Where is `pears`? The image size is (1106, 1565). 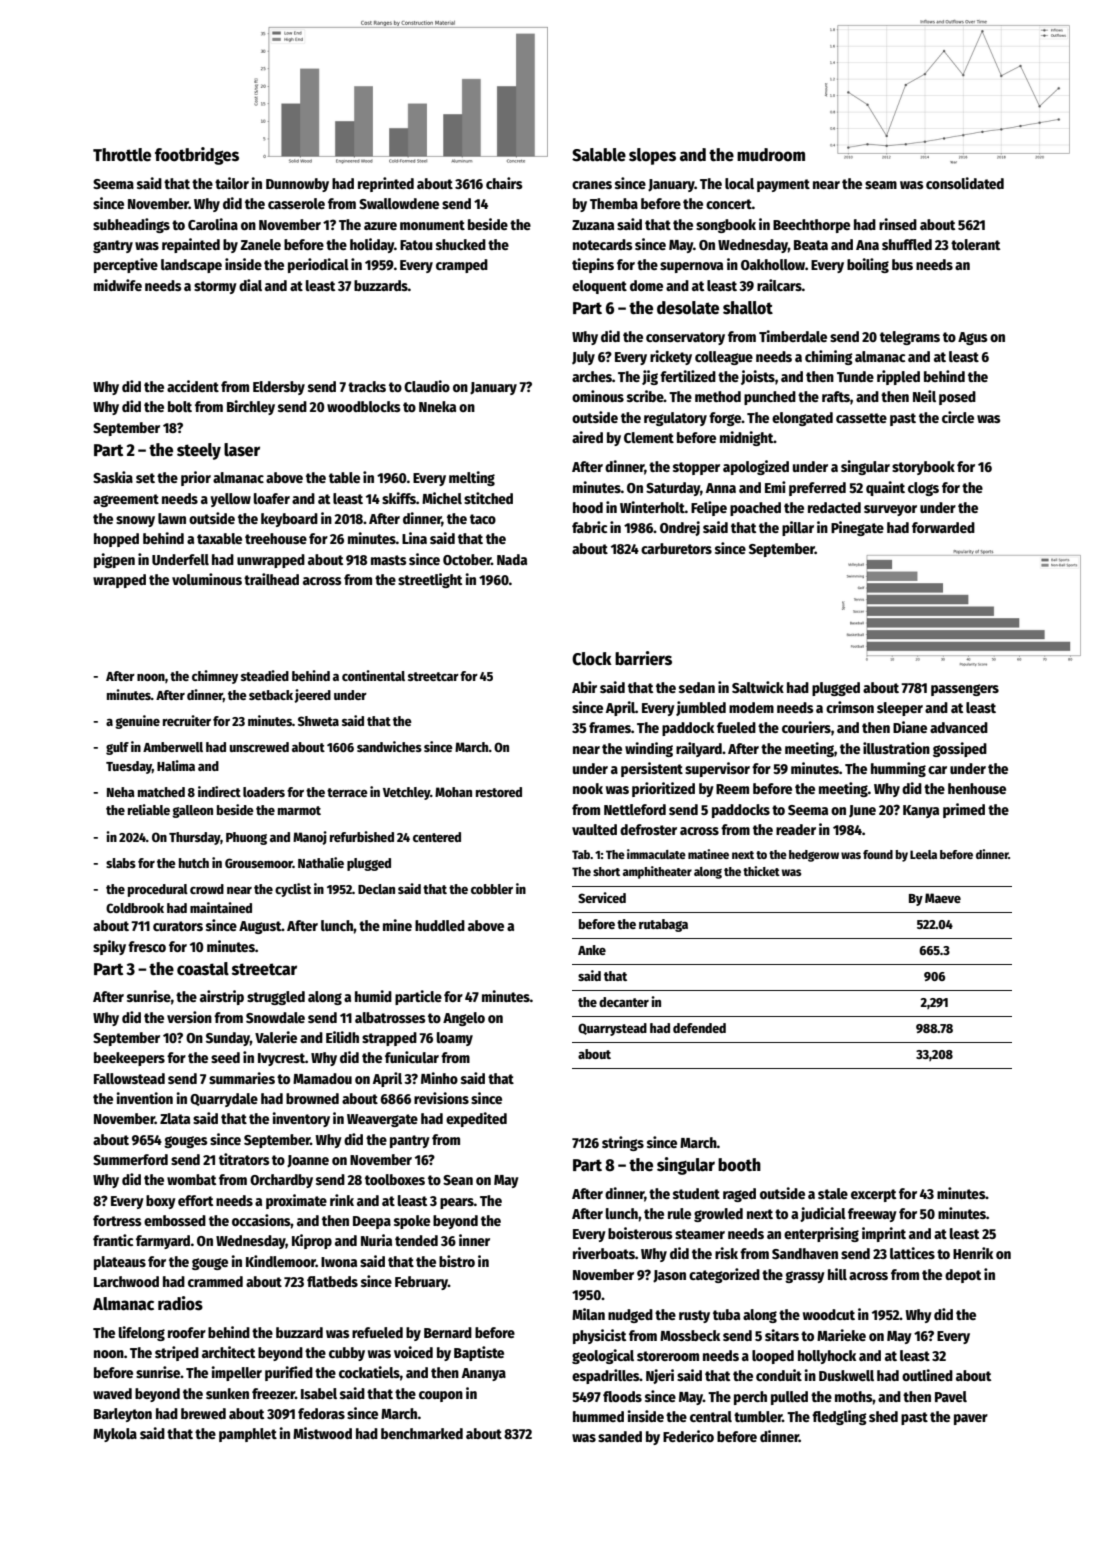 pears is located at coordinates (457, 1203).
